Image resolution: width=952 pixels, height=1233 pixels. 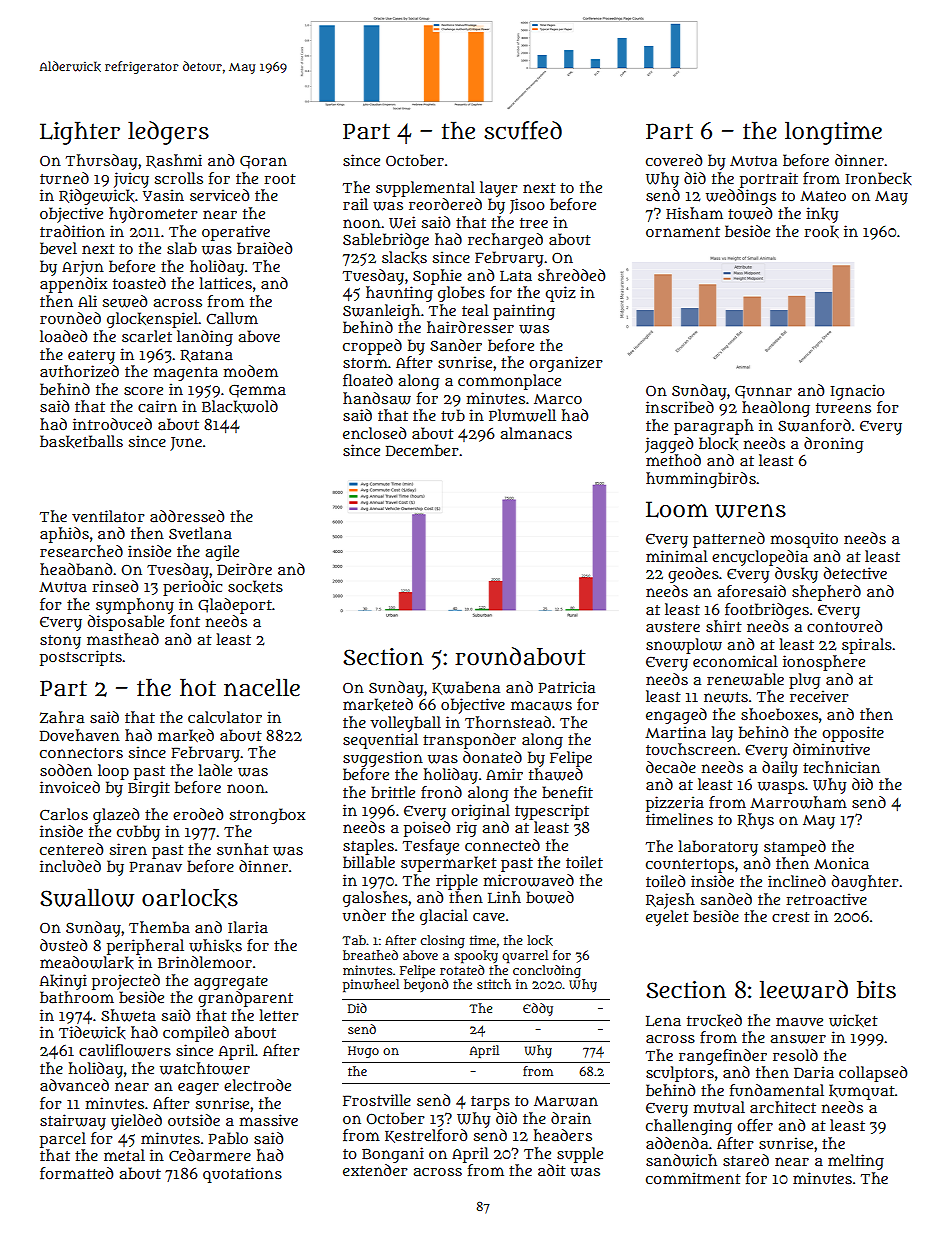 I want to click on Cedarmere, so click(x=210, y=1155).
